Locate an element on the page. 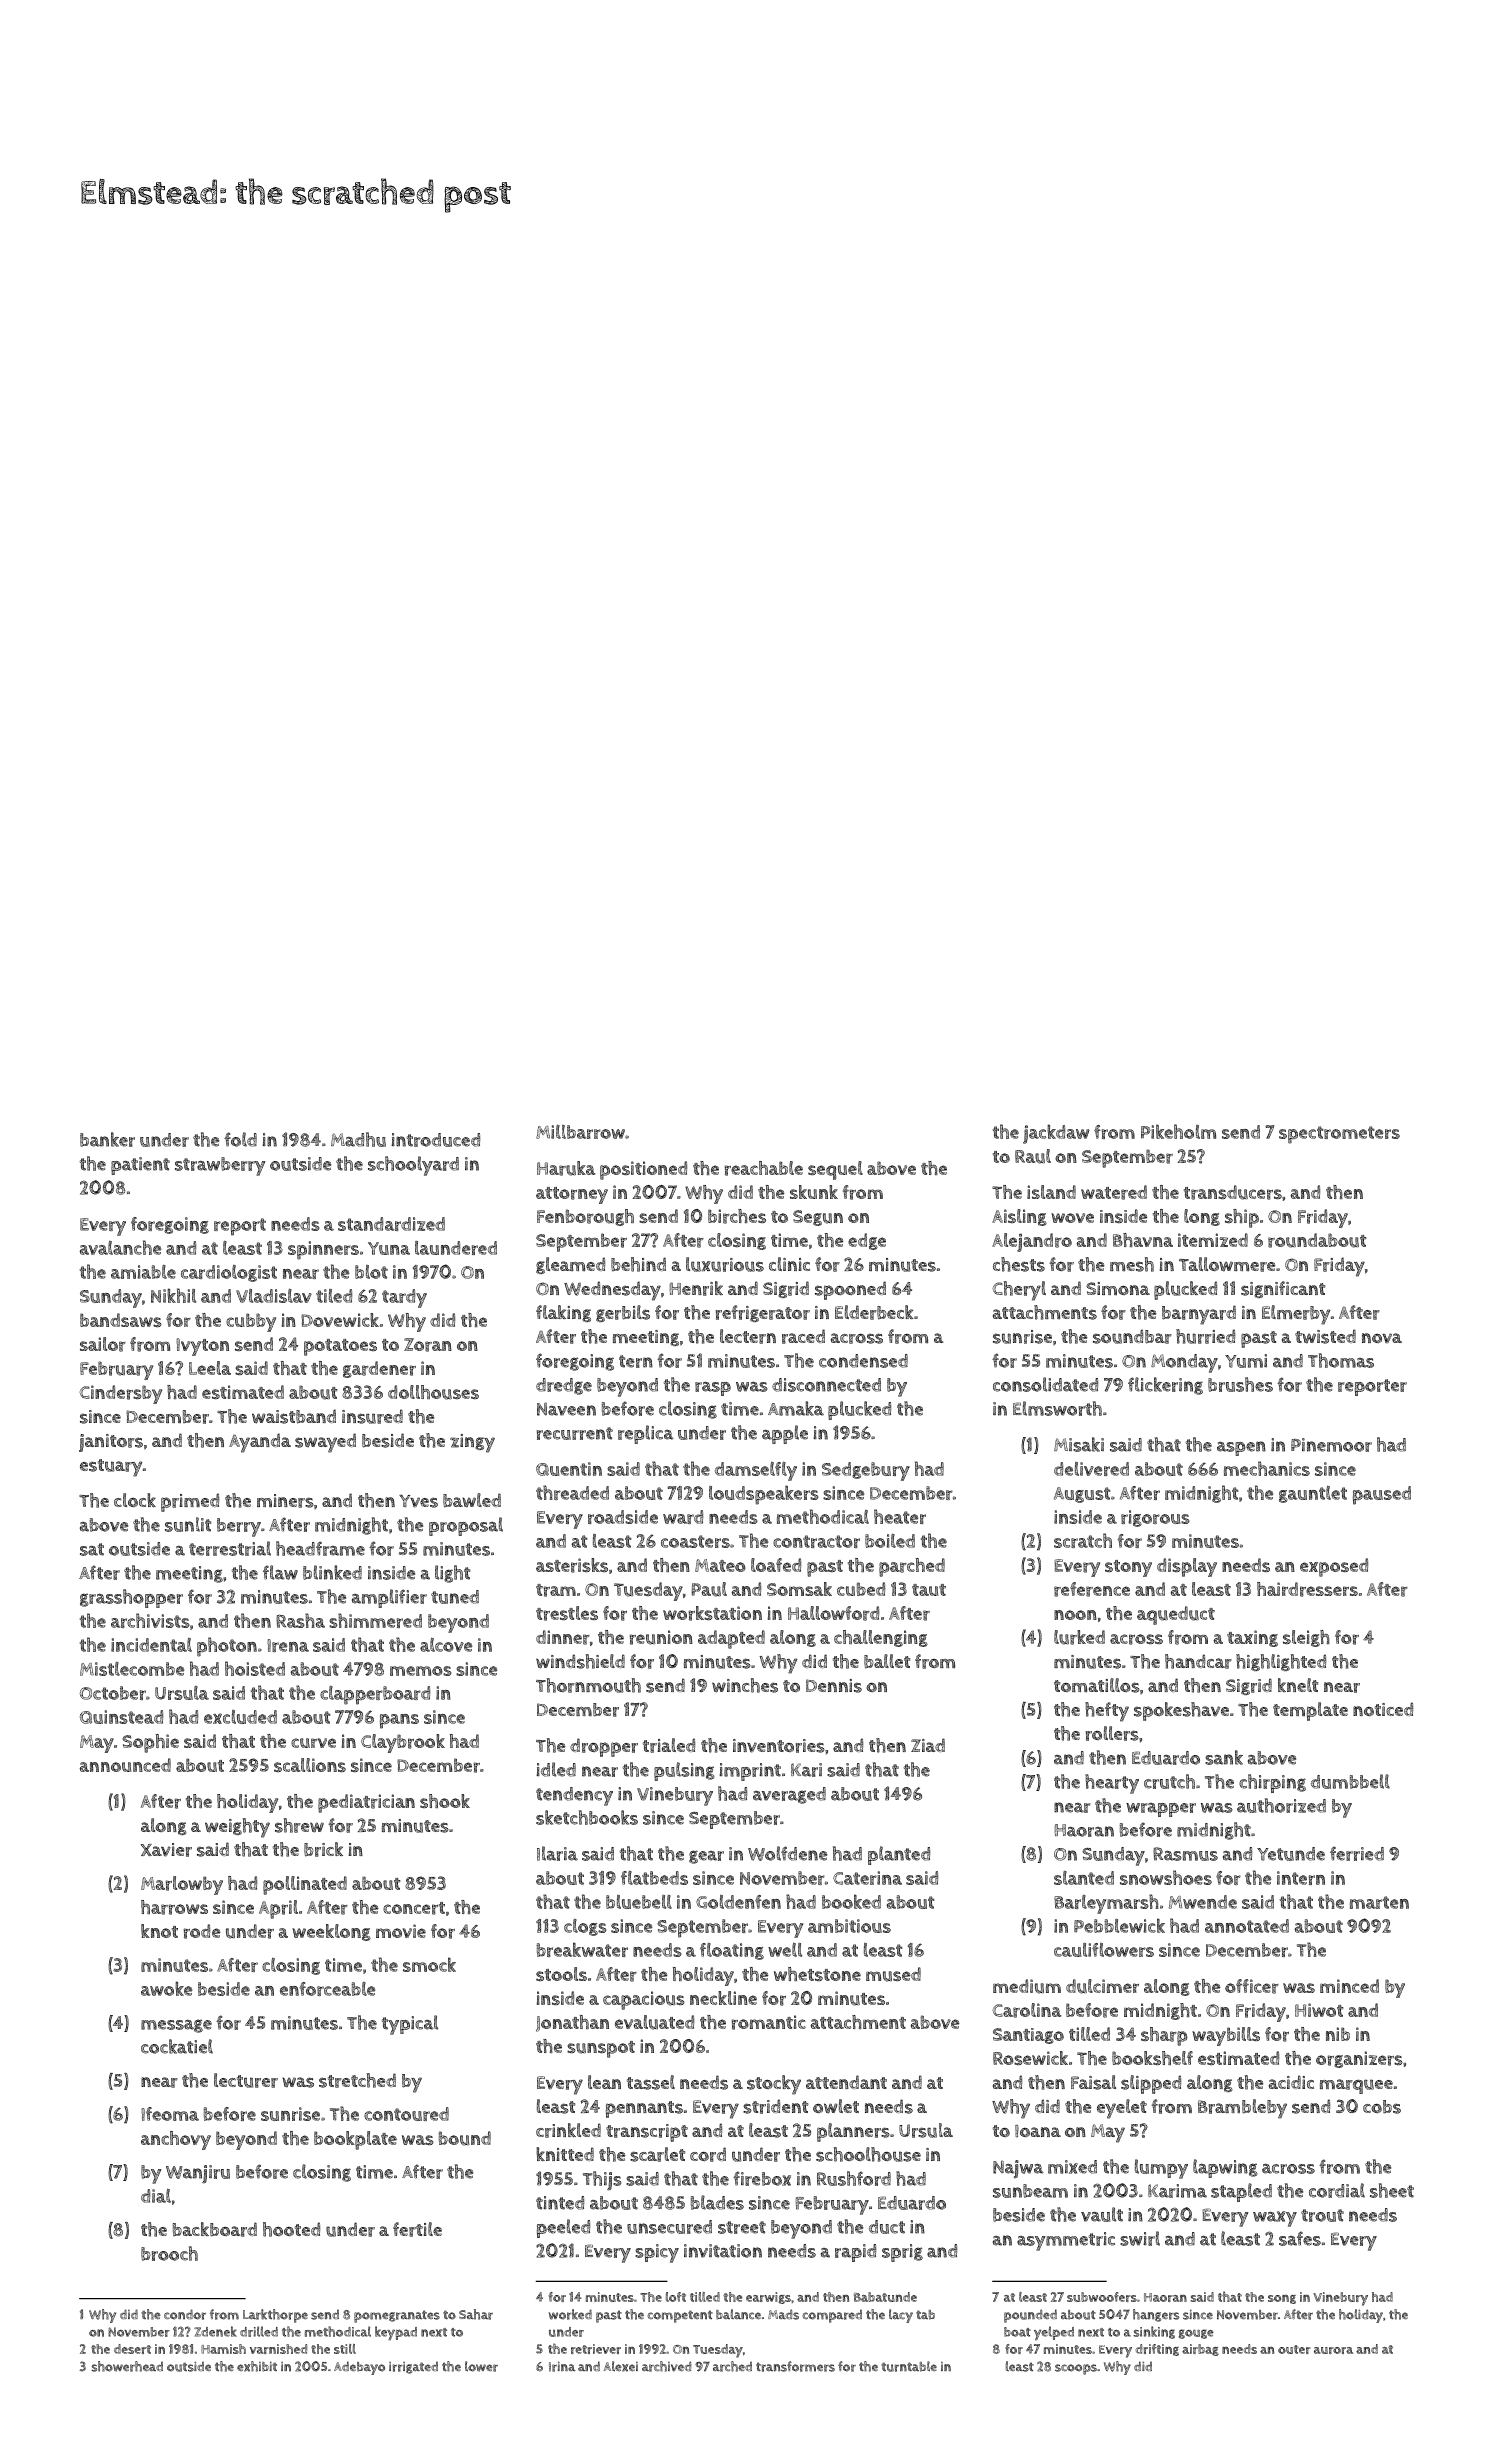 Image resolution: width=1496 pixels, height=2464 pixels. sheet is located at coordinates (1392, 2190).
